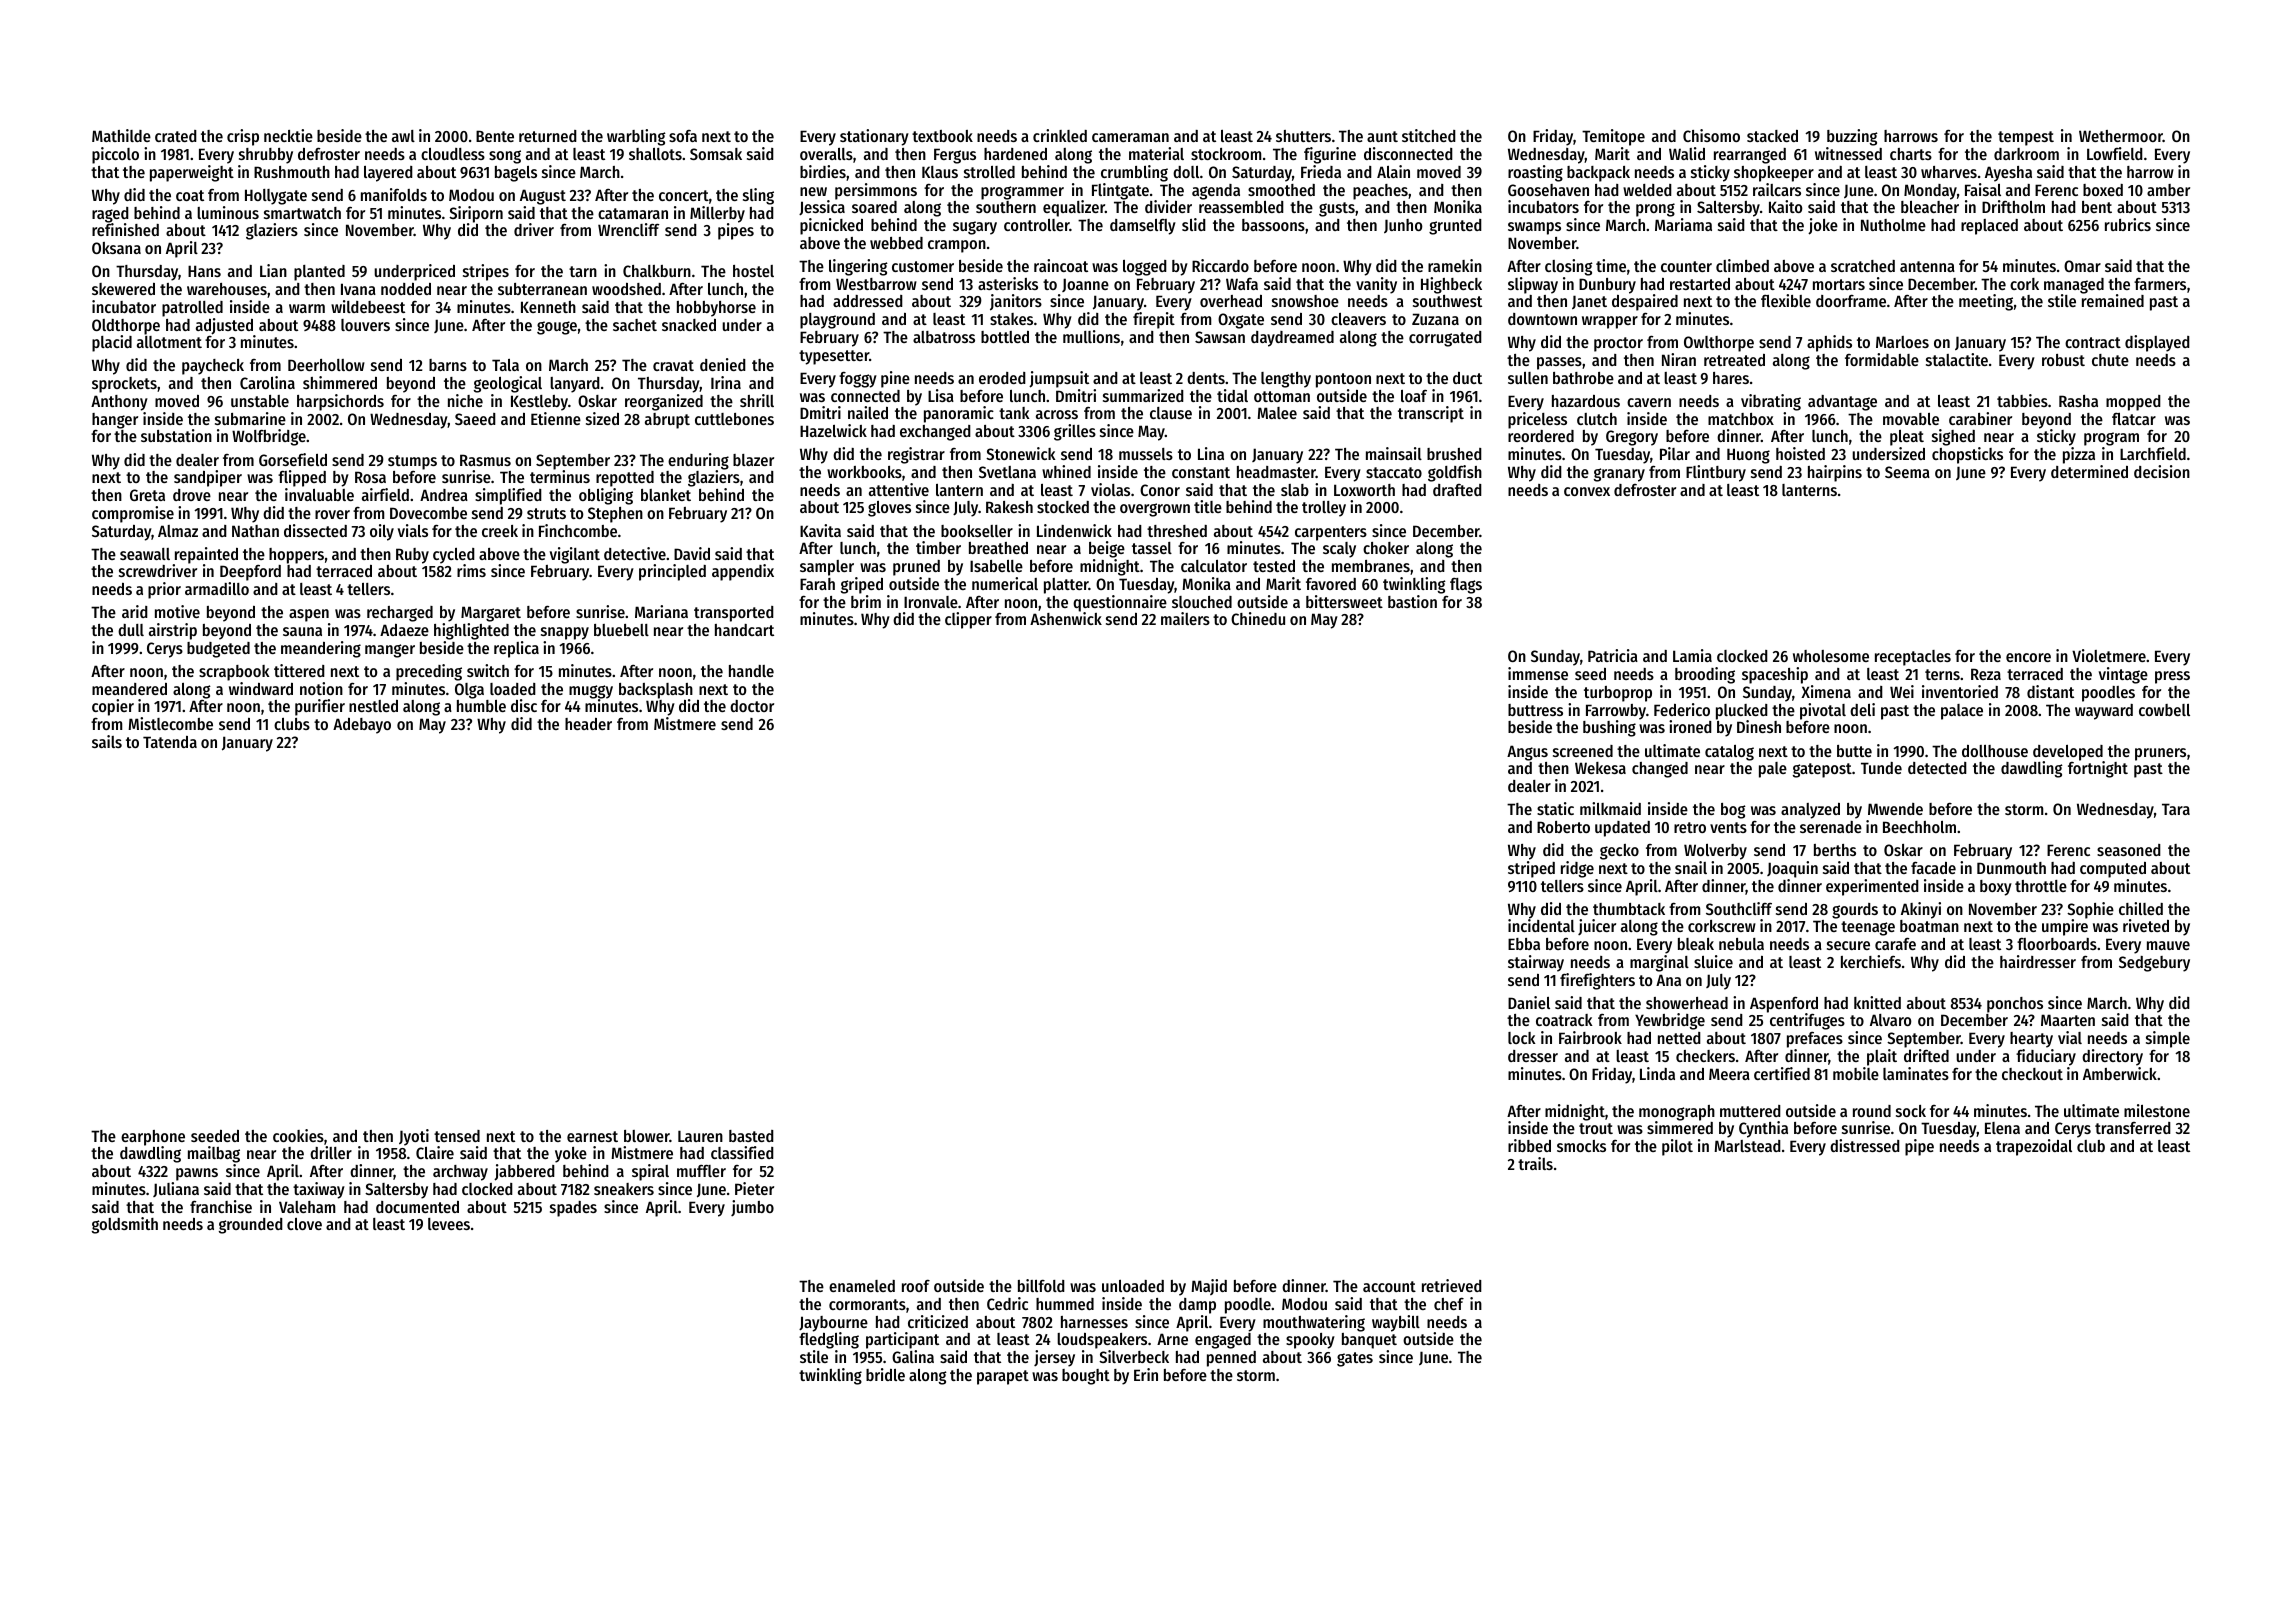 This image has width=2282, height=1614. Describe the element at coordinates (1060, 135) in the image. I see `crinkled` at that location.
